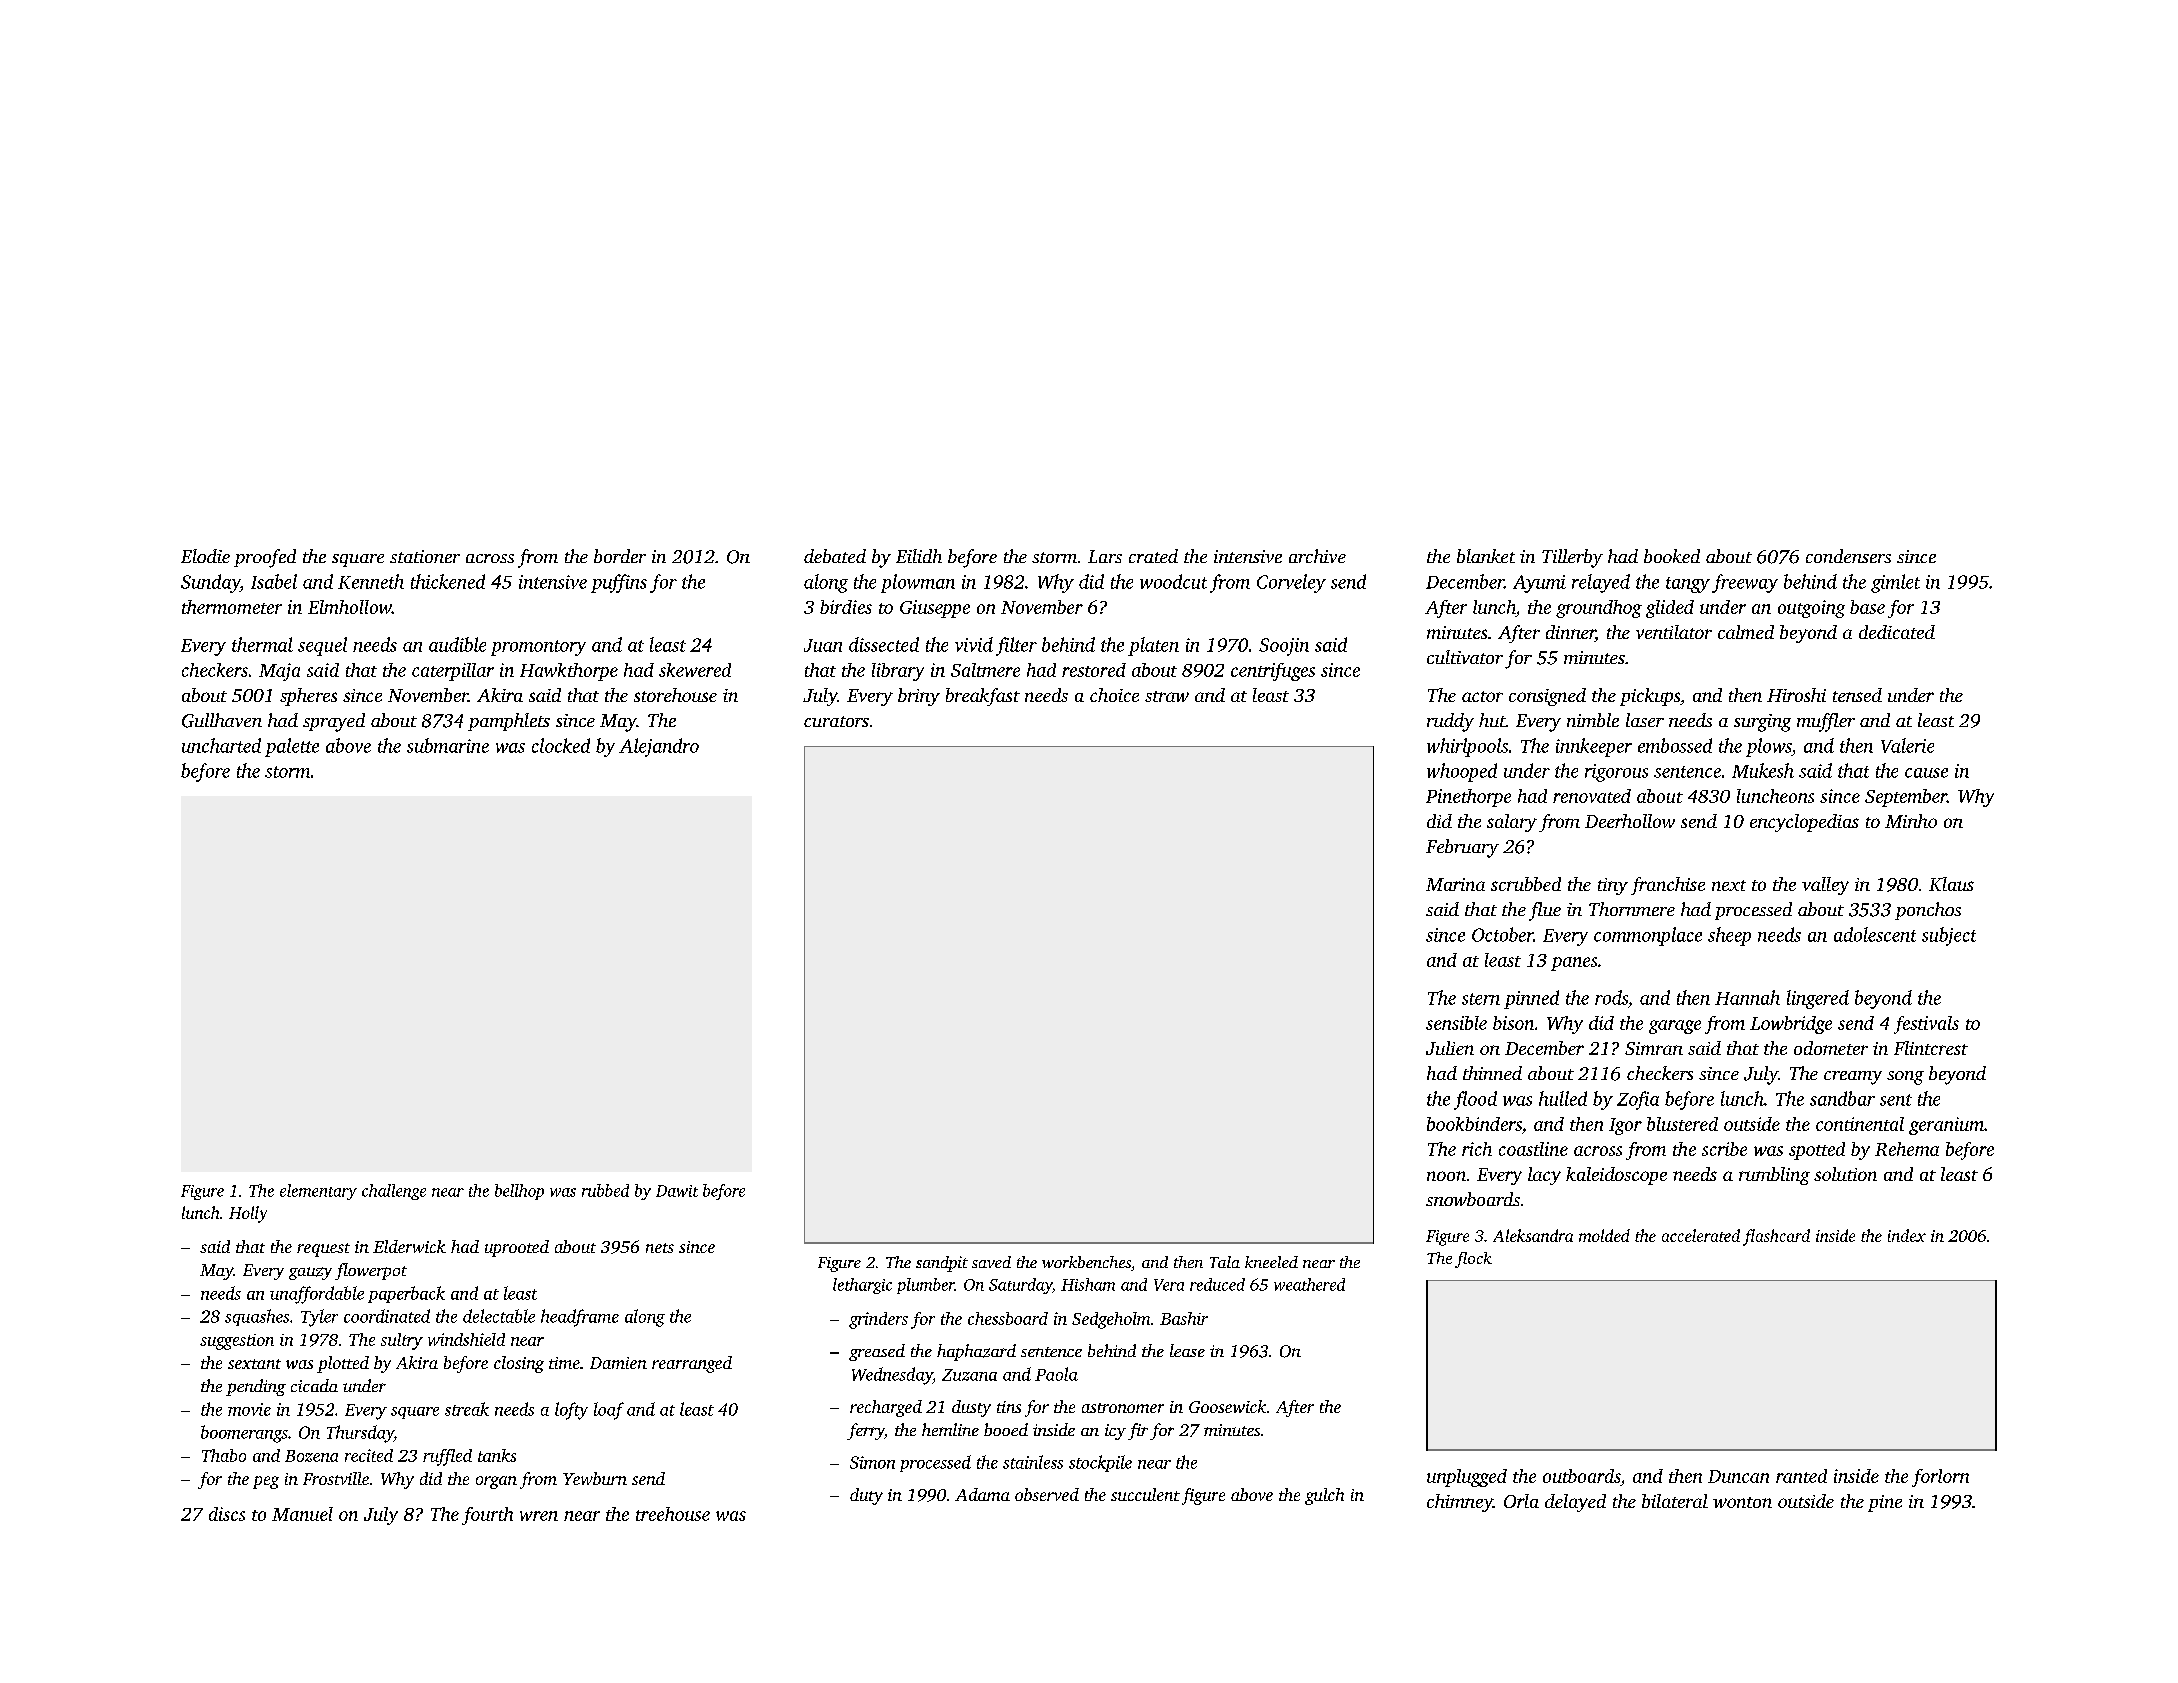 The width and height of the screenshot is (2178, 1683). What do you see at coordinates (292, 747) in the screenshot?
I see `palette` at bounding box center [292, 747].
